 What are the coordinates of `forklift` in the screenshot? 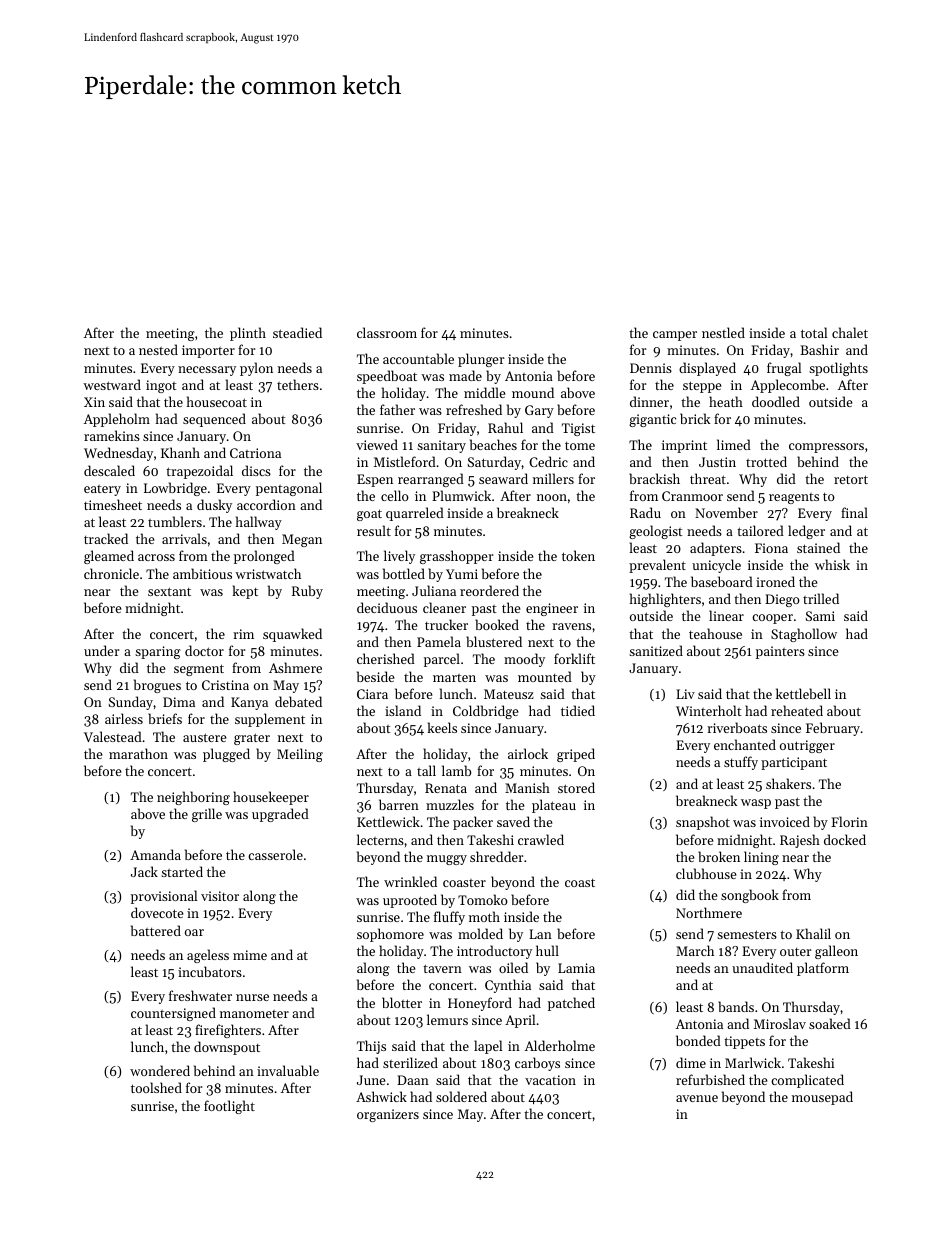 It's located at (574, 658).
